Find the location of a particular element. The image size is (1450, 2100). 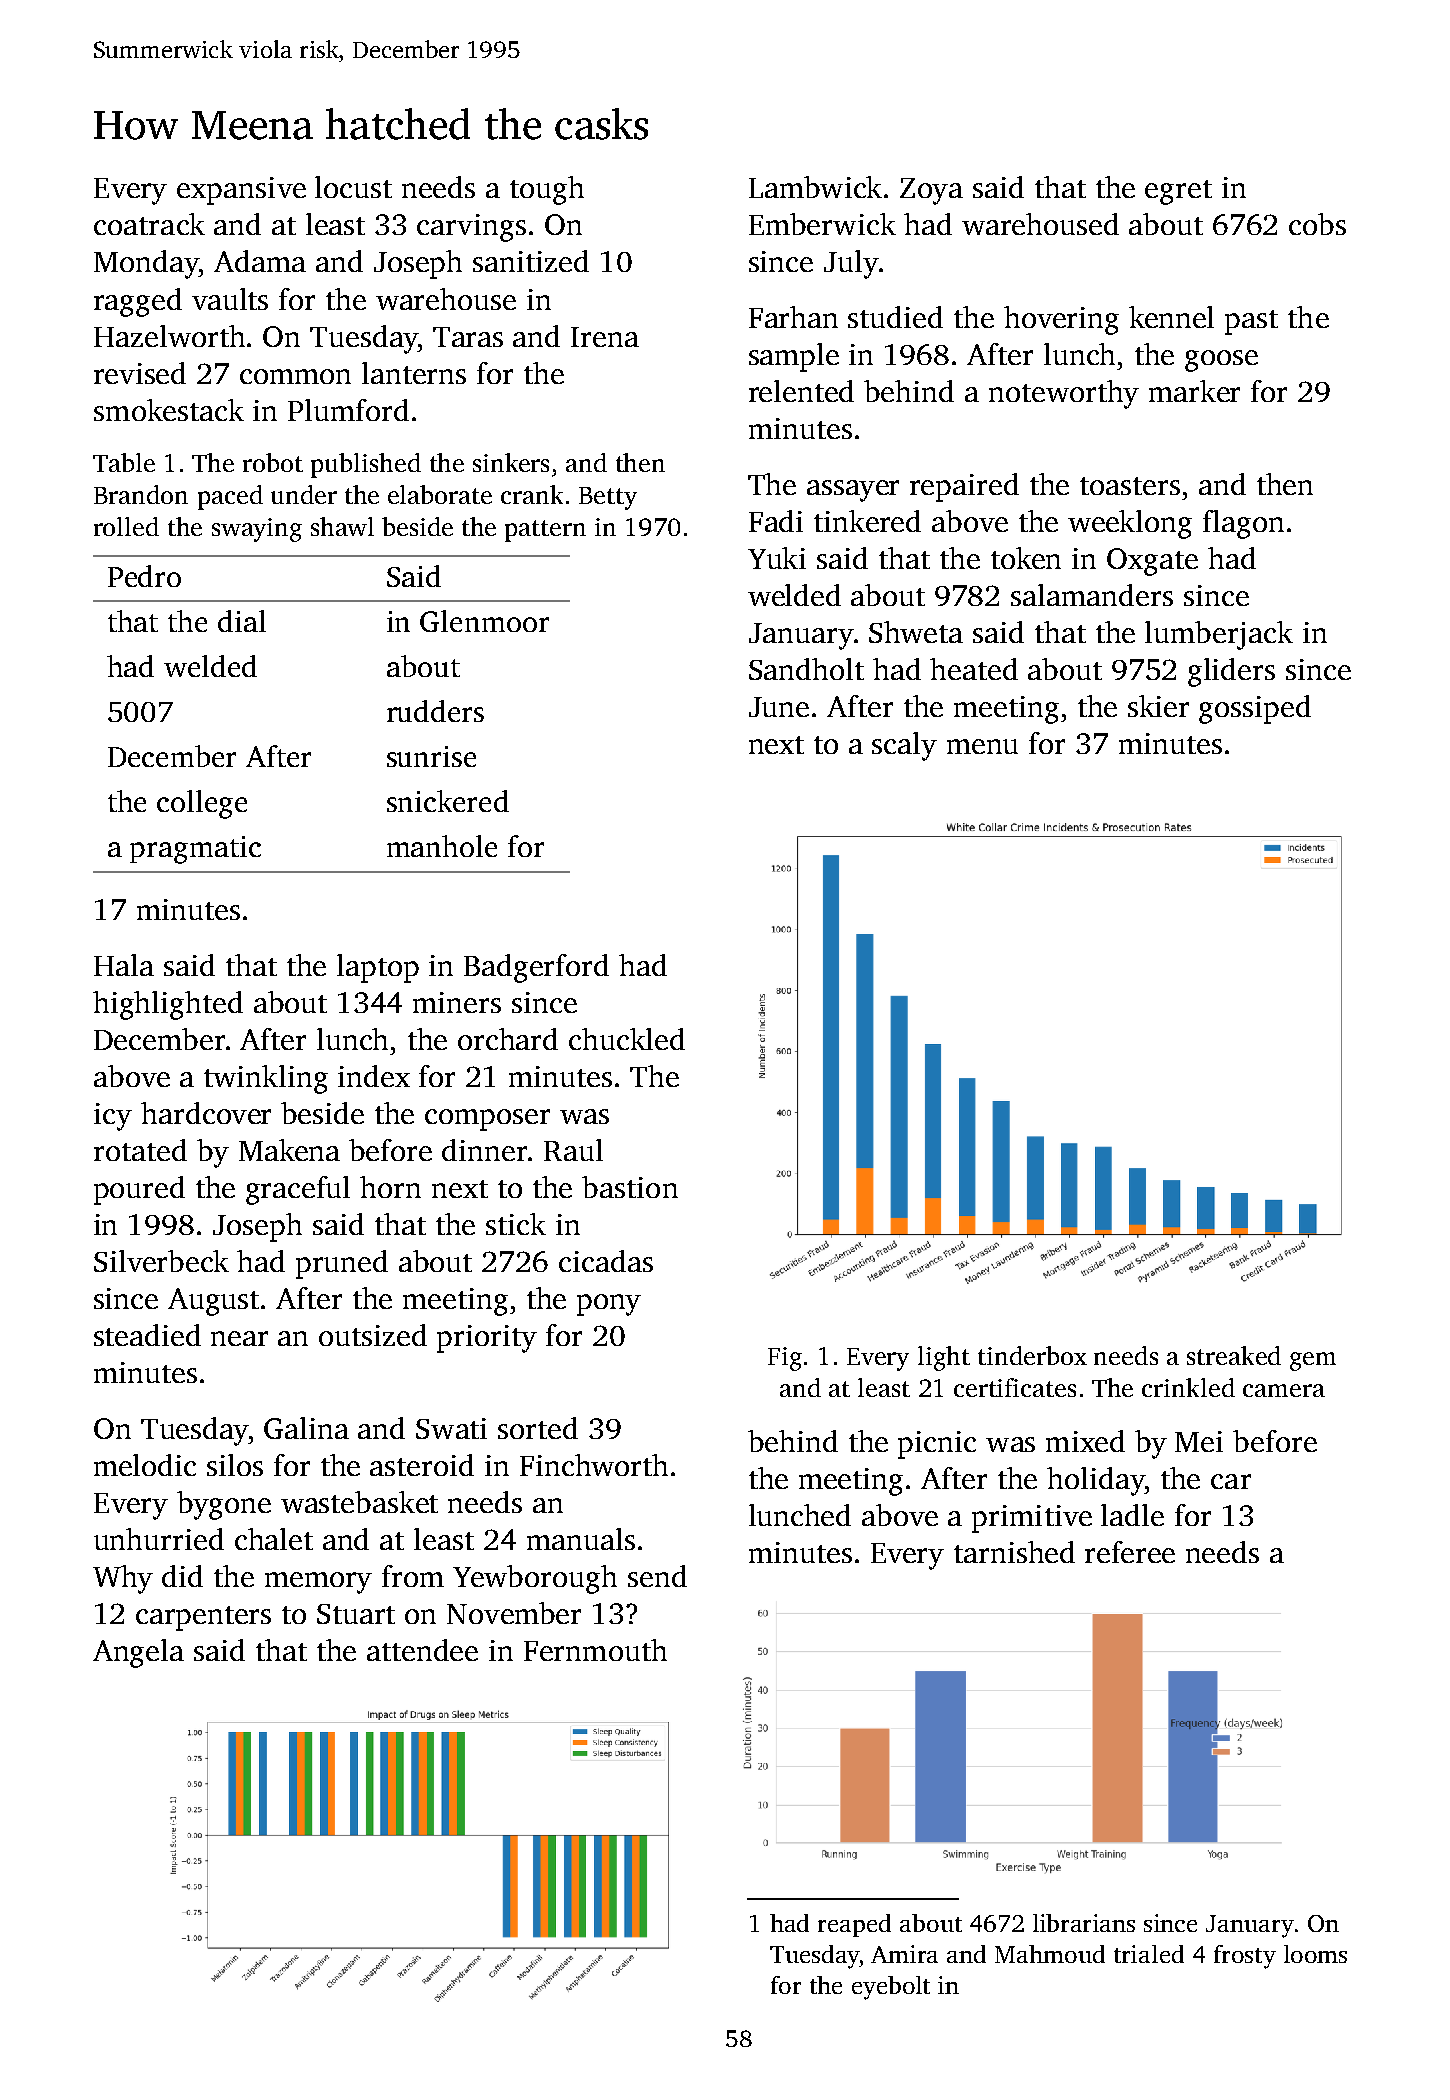

near is located at coordinates (239, 1338).
